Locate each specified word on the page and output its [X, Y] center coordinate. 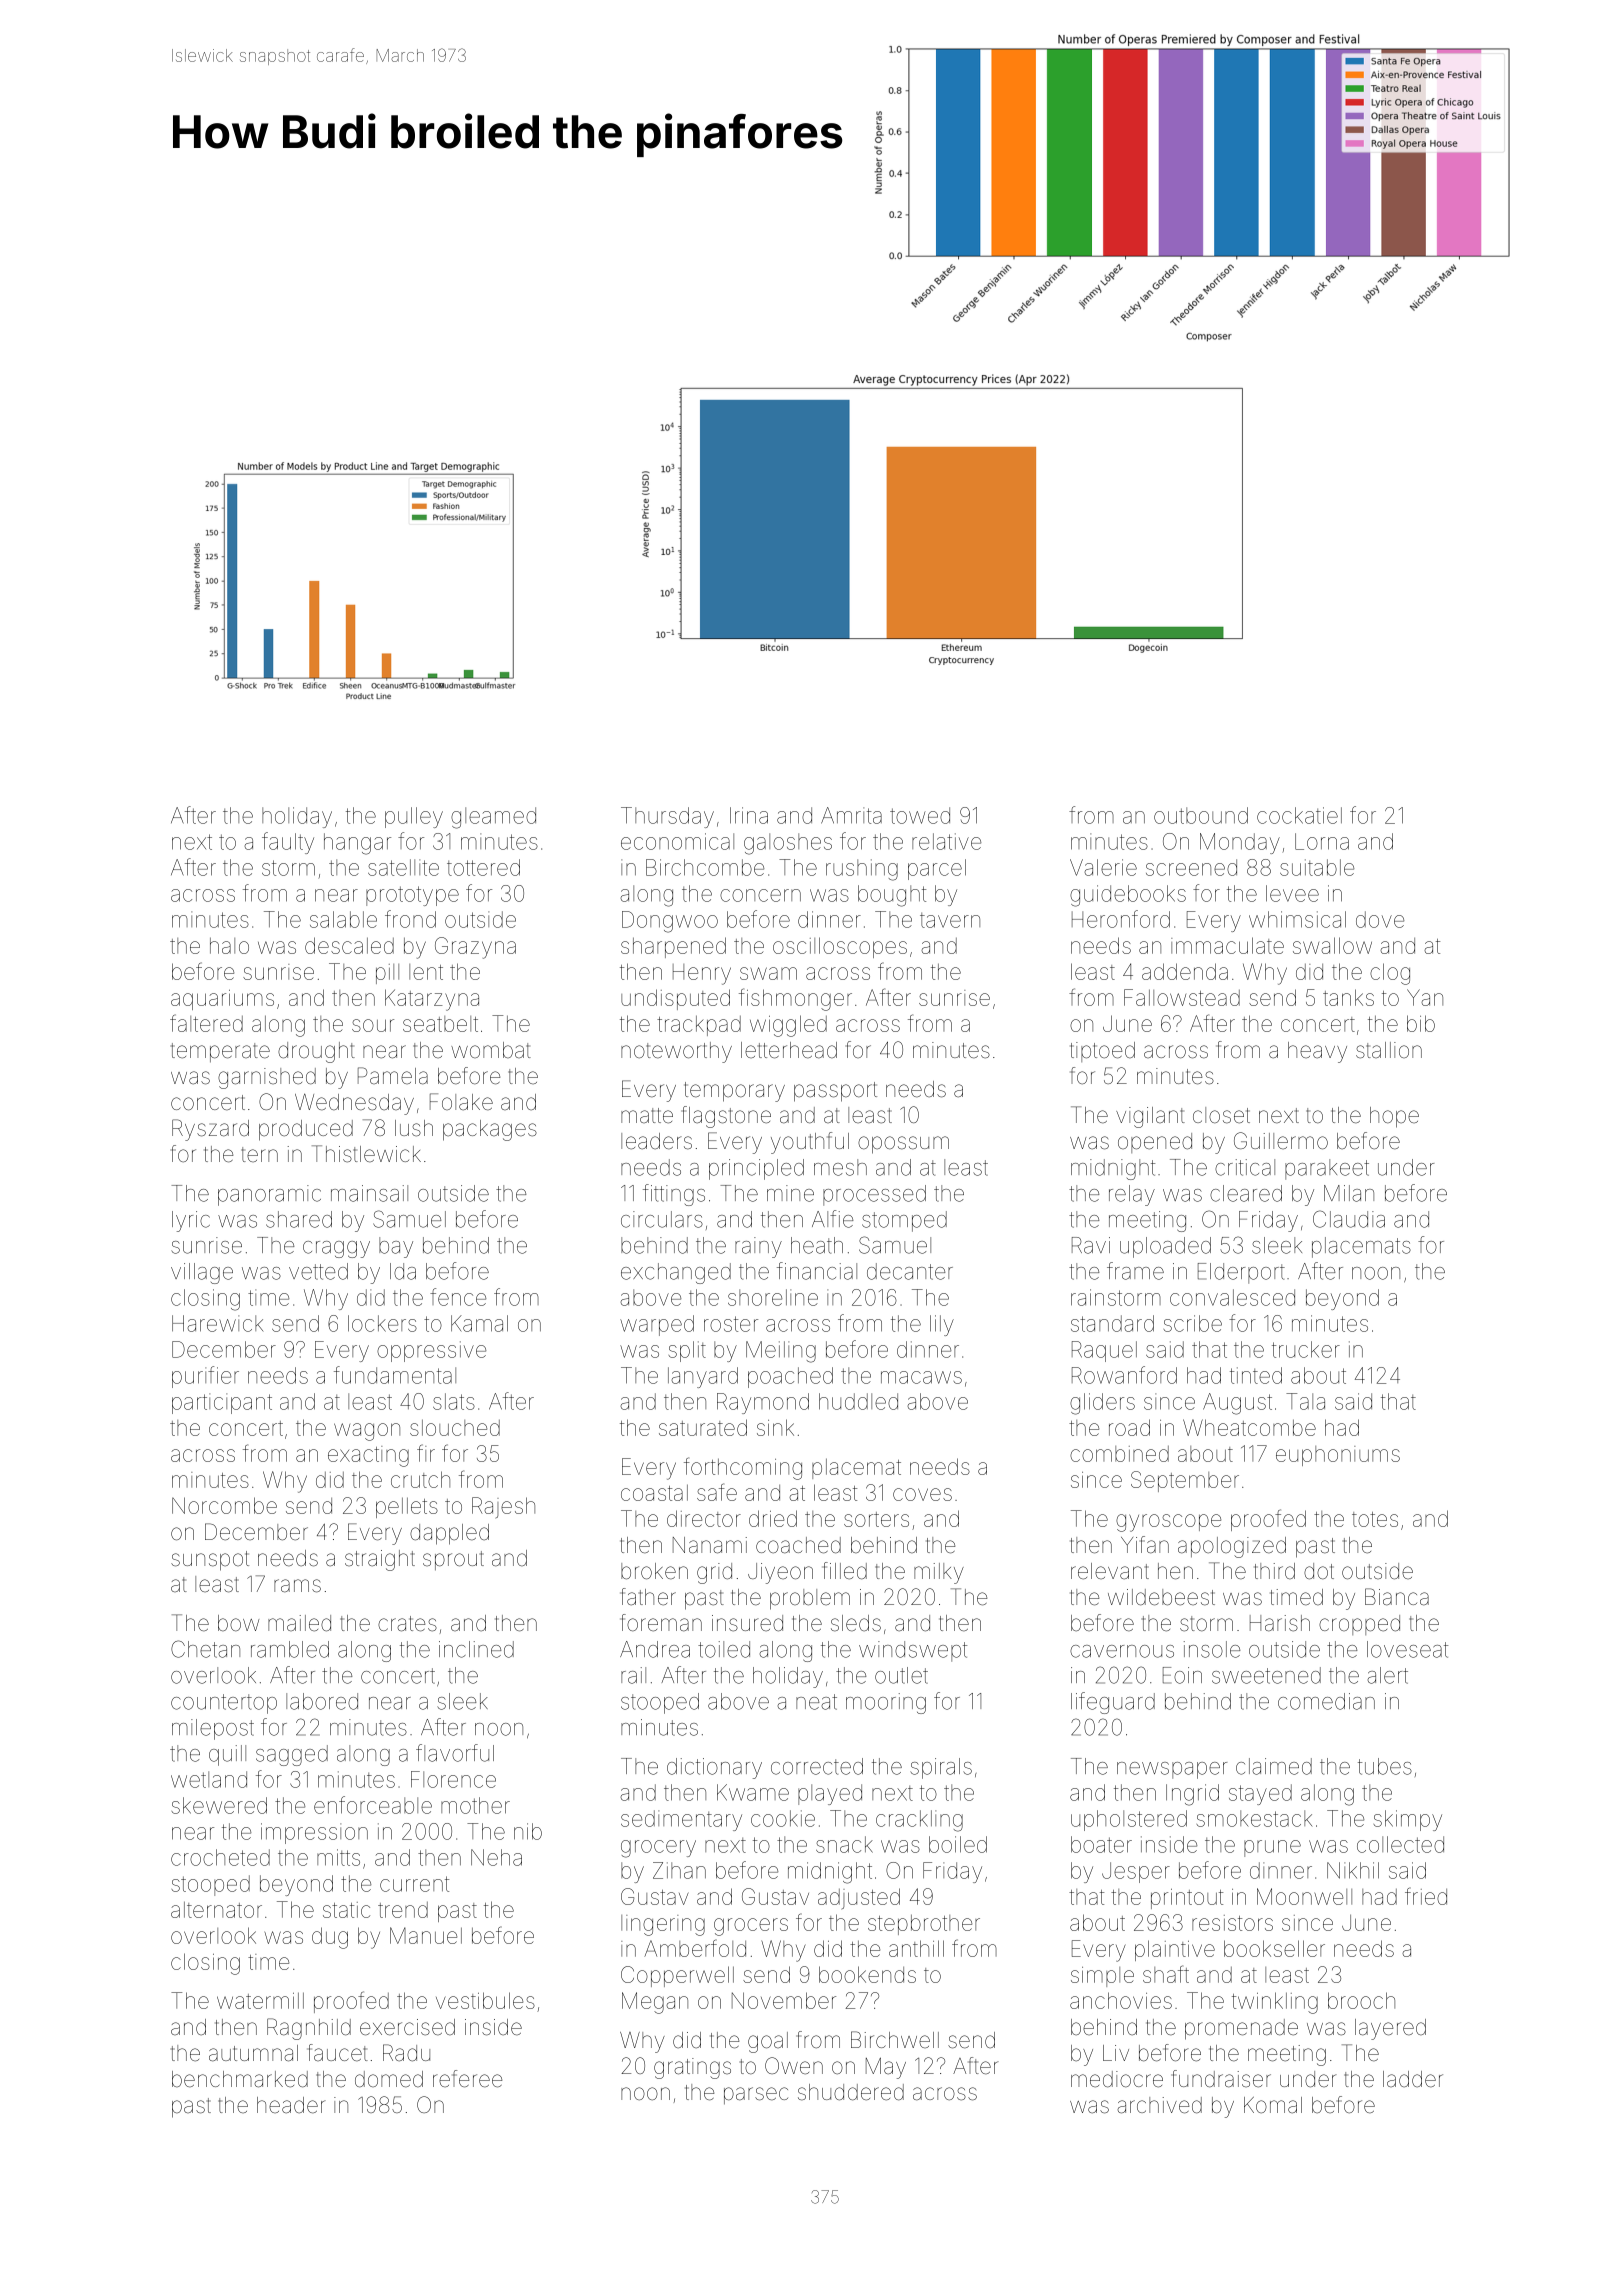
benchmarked [240, 2079]
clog [1390, 974]
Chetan [205, 1649]
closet [1221, 1115]
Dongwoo [670, 922]
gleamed [493, 818]
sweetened [1266, 1675]
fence [458, 1297]
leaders [656, 1141]
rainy [758, 1247]
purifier [205, 1377]
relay [1132, 1195]
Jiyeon [780, 1573]
